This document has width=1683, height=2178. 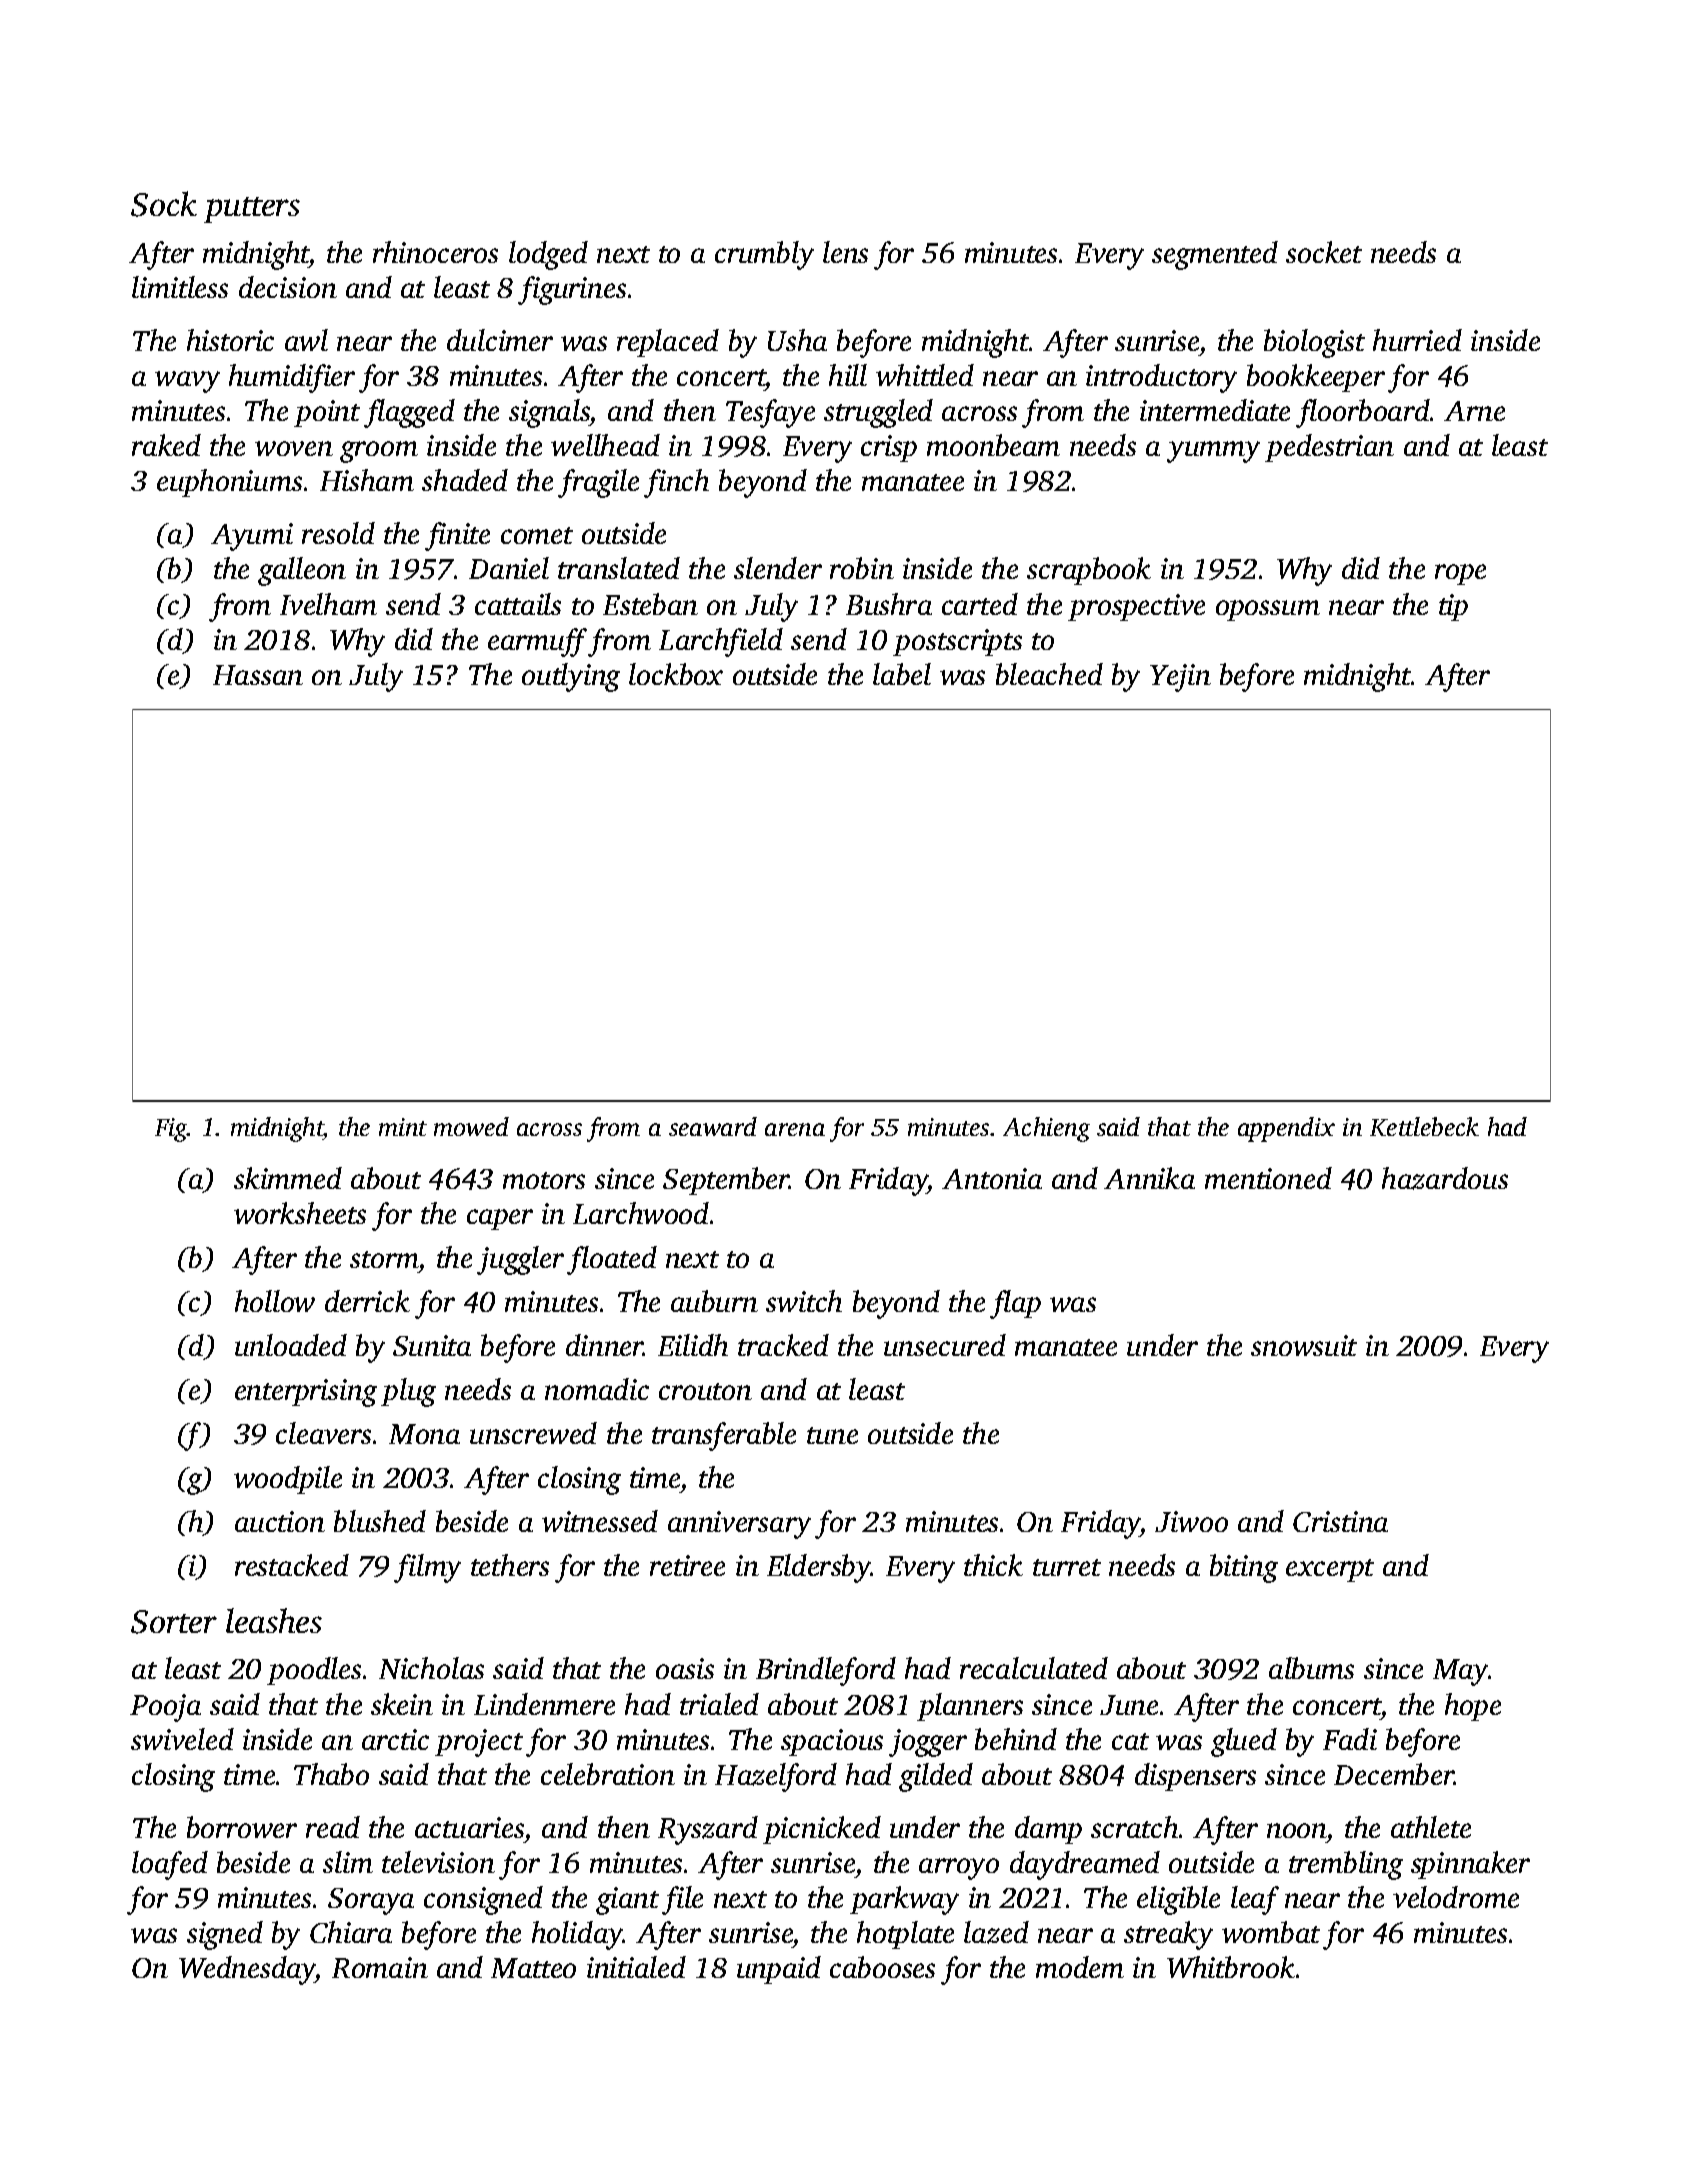 I want to click on Yejin, so click(x=1180, y=678).
